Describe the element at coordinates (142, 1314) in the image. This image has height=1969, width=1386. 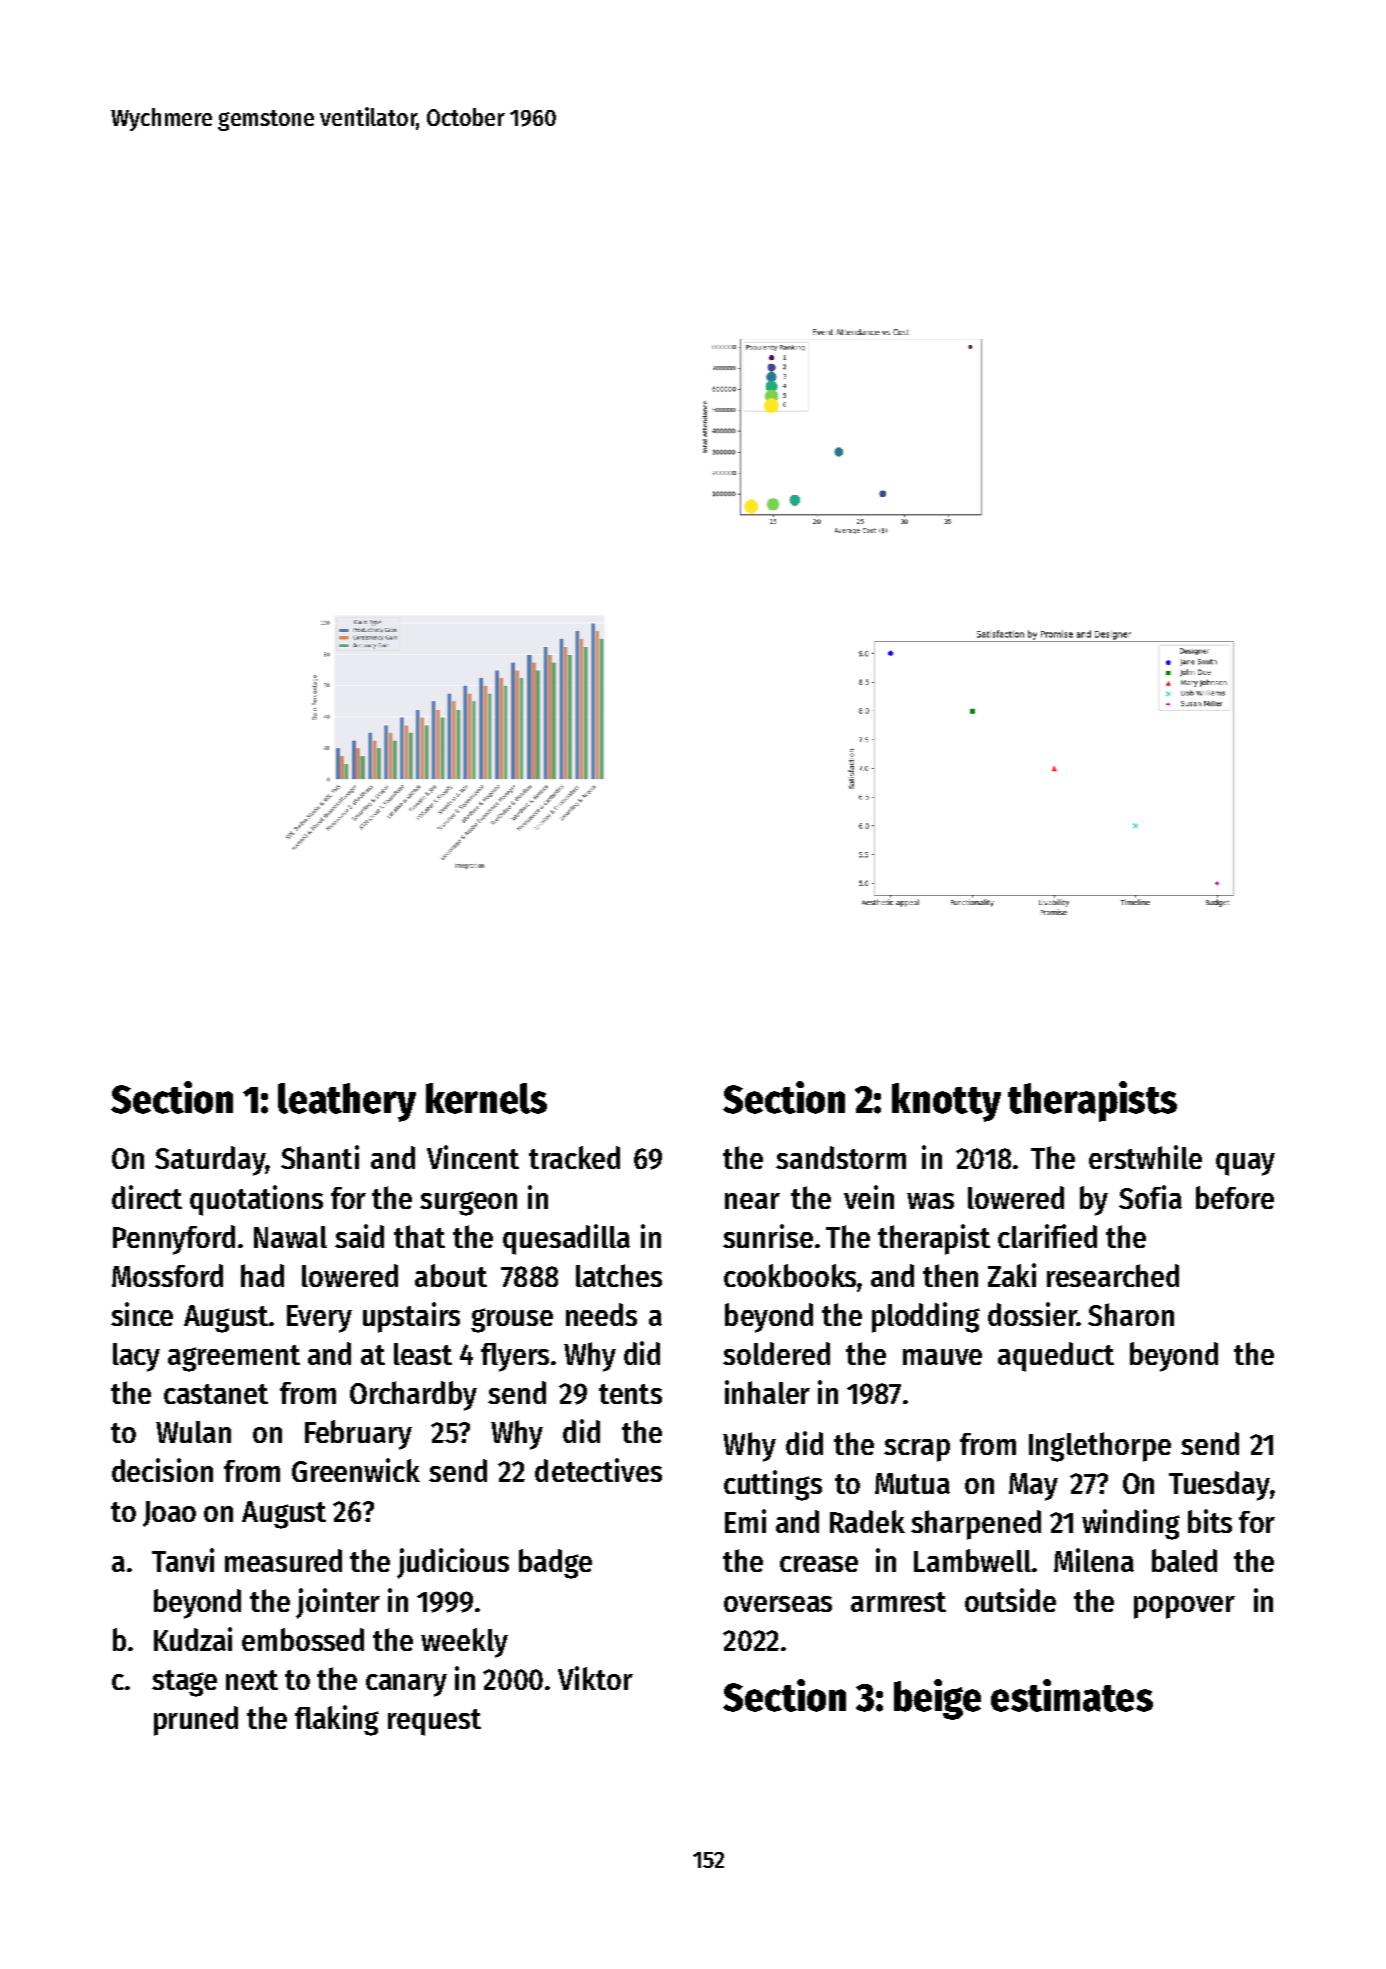
I see `since` at that location.
